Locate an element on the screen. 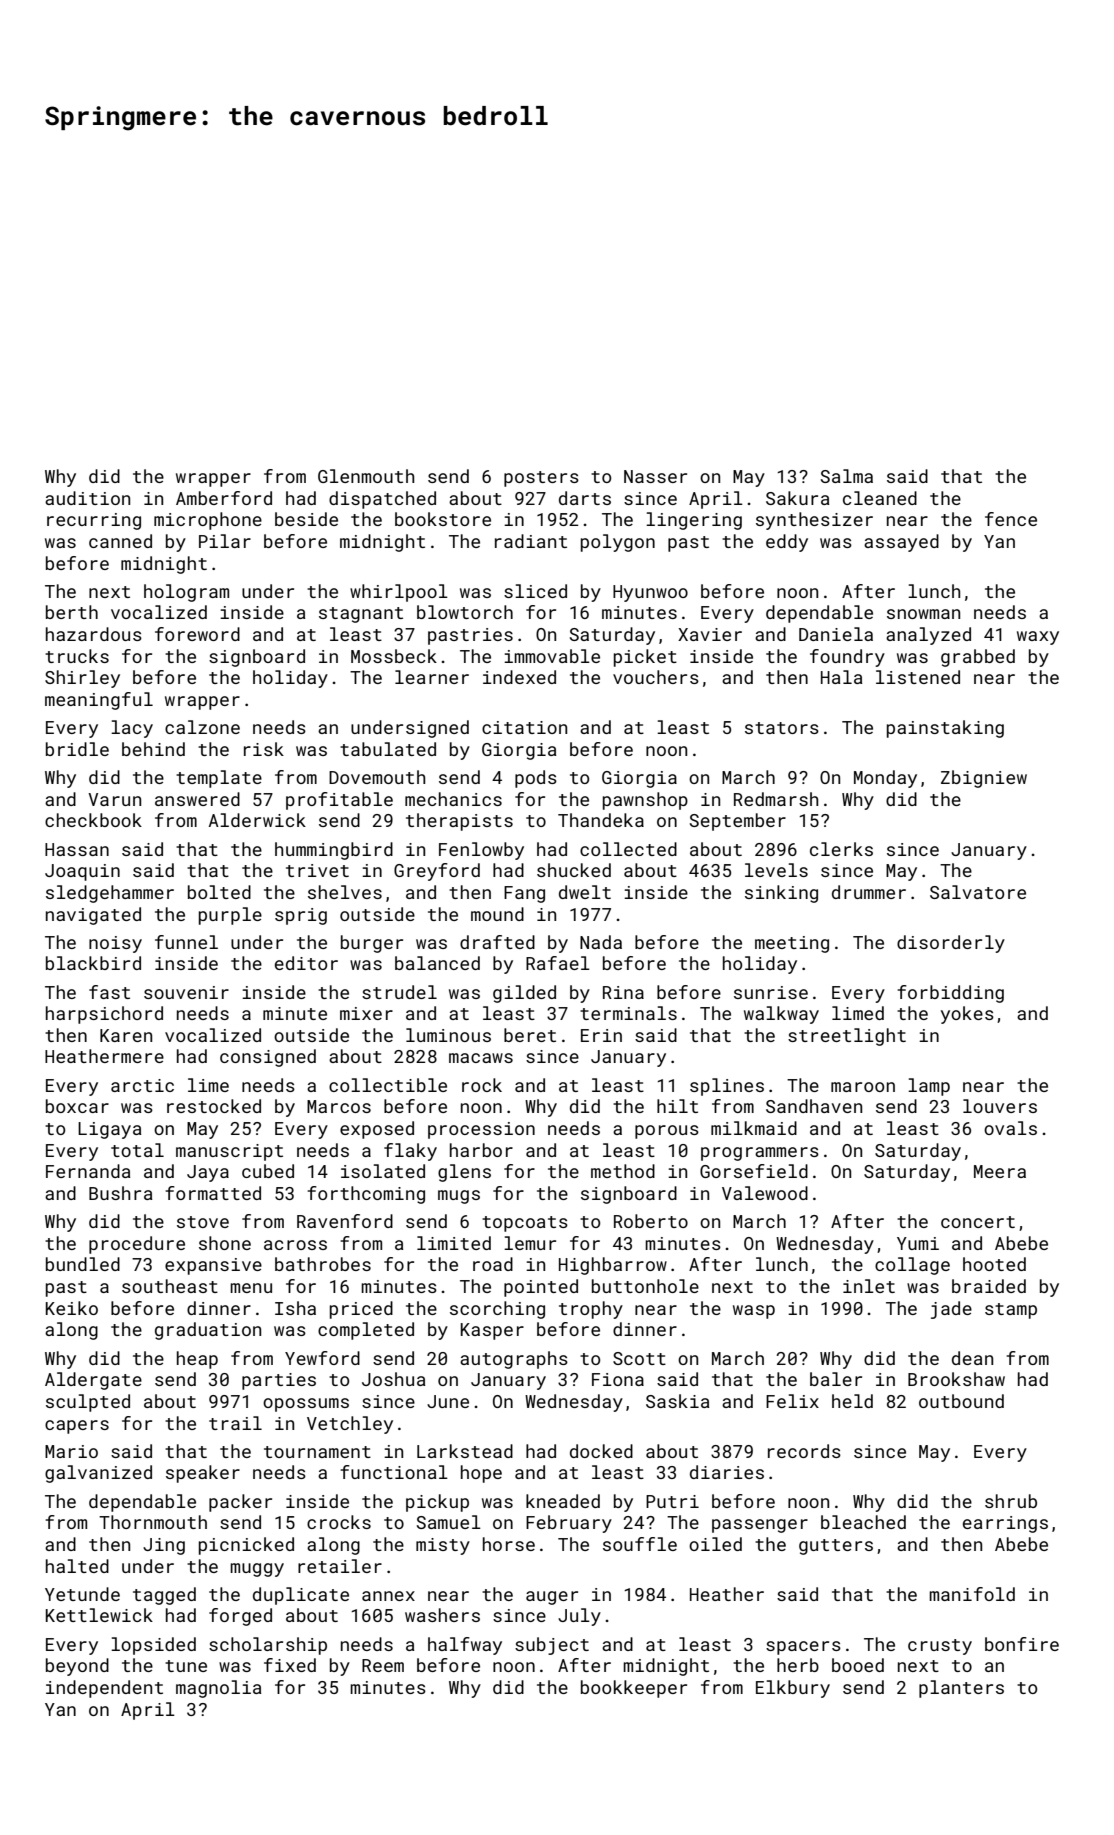 Image resolution: width=1114 pixels, height=1835 pixels. Zbigniew is located at coordinates (984, 779).
